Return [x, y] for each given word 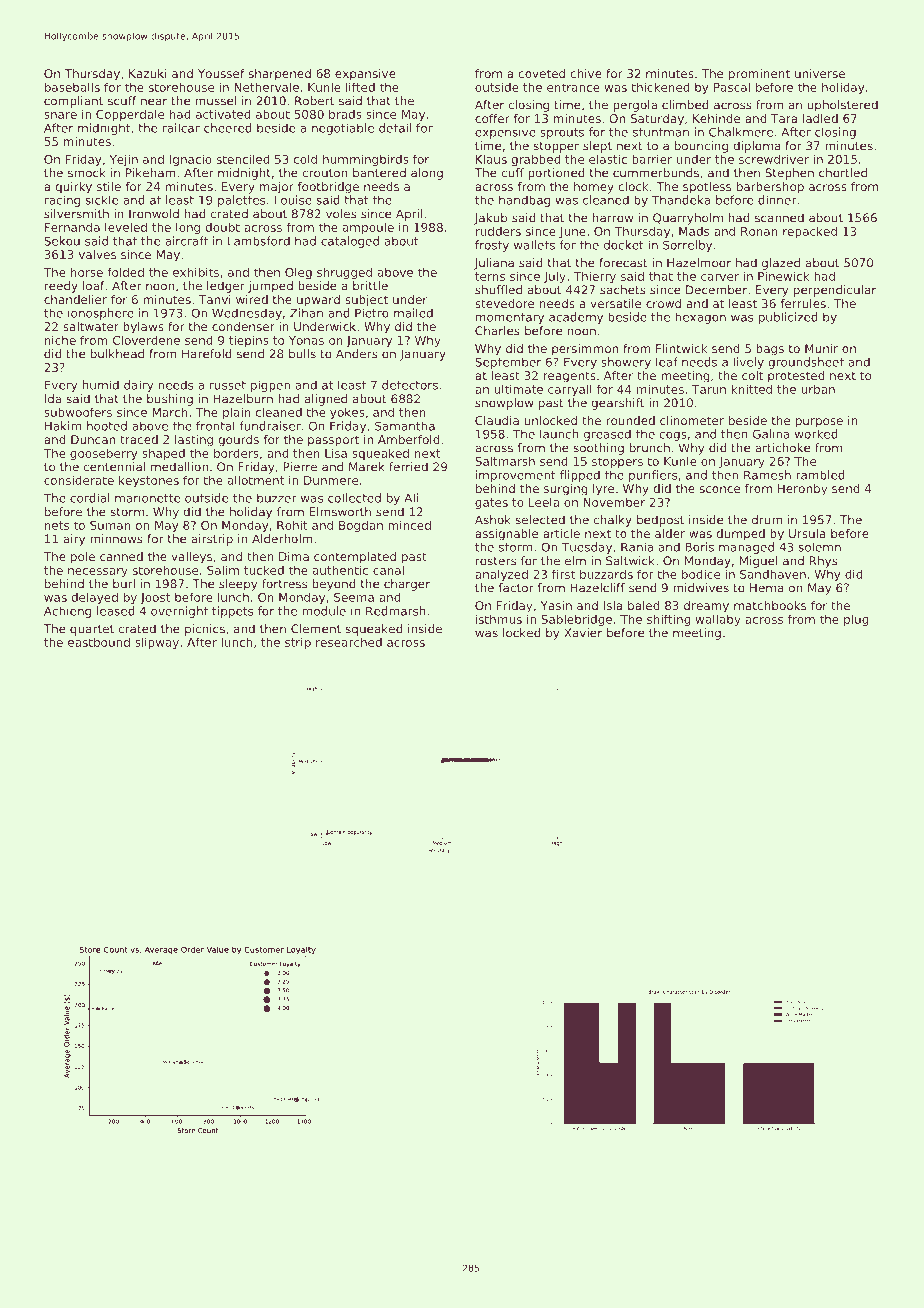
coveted [541, 73]
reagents [570, 377]
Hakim [63, 426]
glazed [781, 264]
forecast [623, 263]
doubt [222, 227]
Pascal [732, 87]
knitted [752, 389]
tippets [232, 612]
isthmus [499, 619]
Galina [771, 434]
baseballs [72, 87]
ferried [408, 467]
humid [101, 385]
